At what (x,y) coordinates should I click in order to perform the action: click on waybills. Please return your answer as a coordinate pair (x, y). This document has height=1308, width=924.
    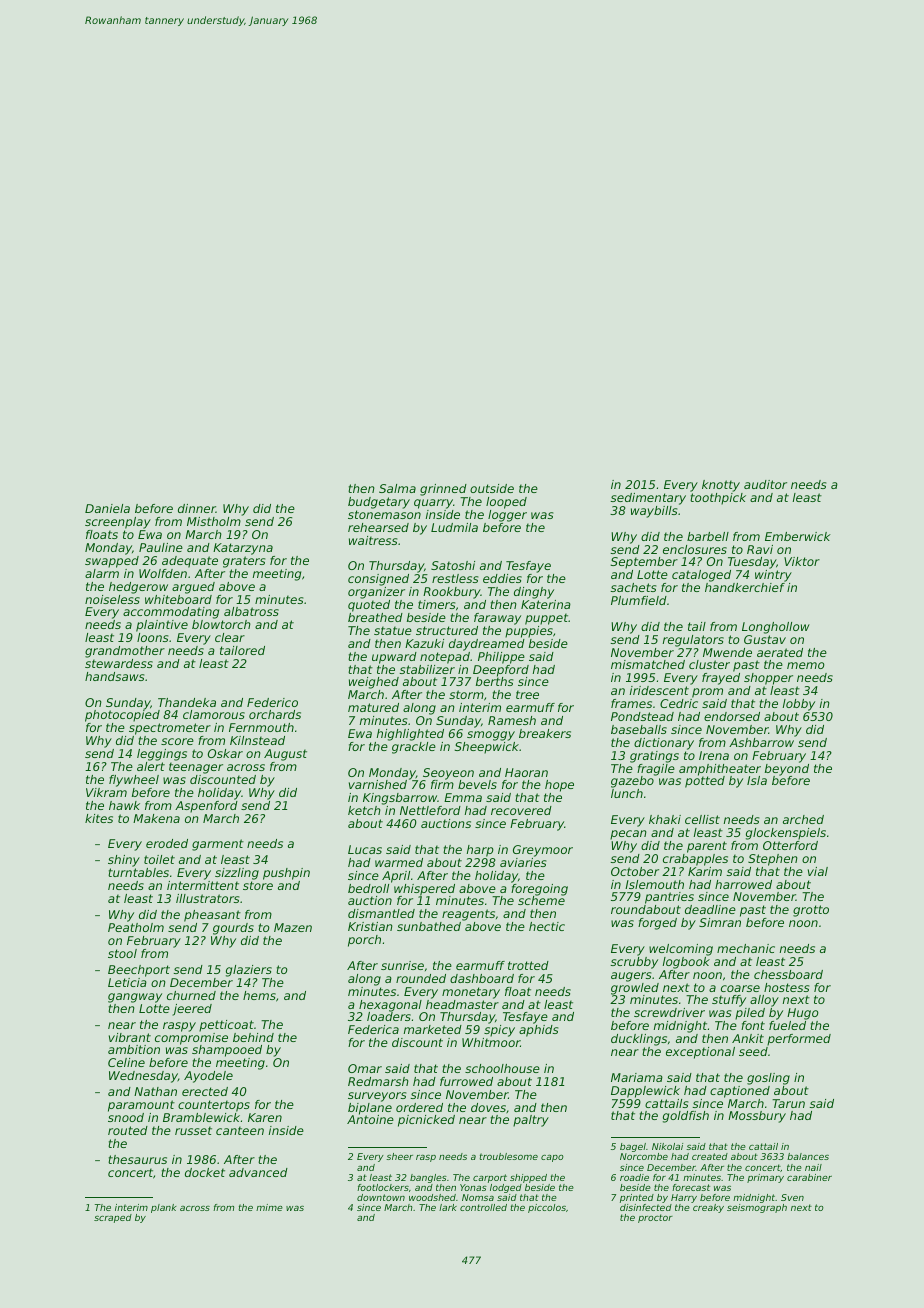
    Looking at the image, I should click on (654, 512).
